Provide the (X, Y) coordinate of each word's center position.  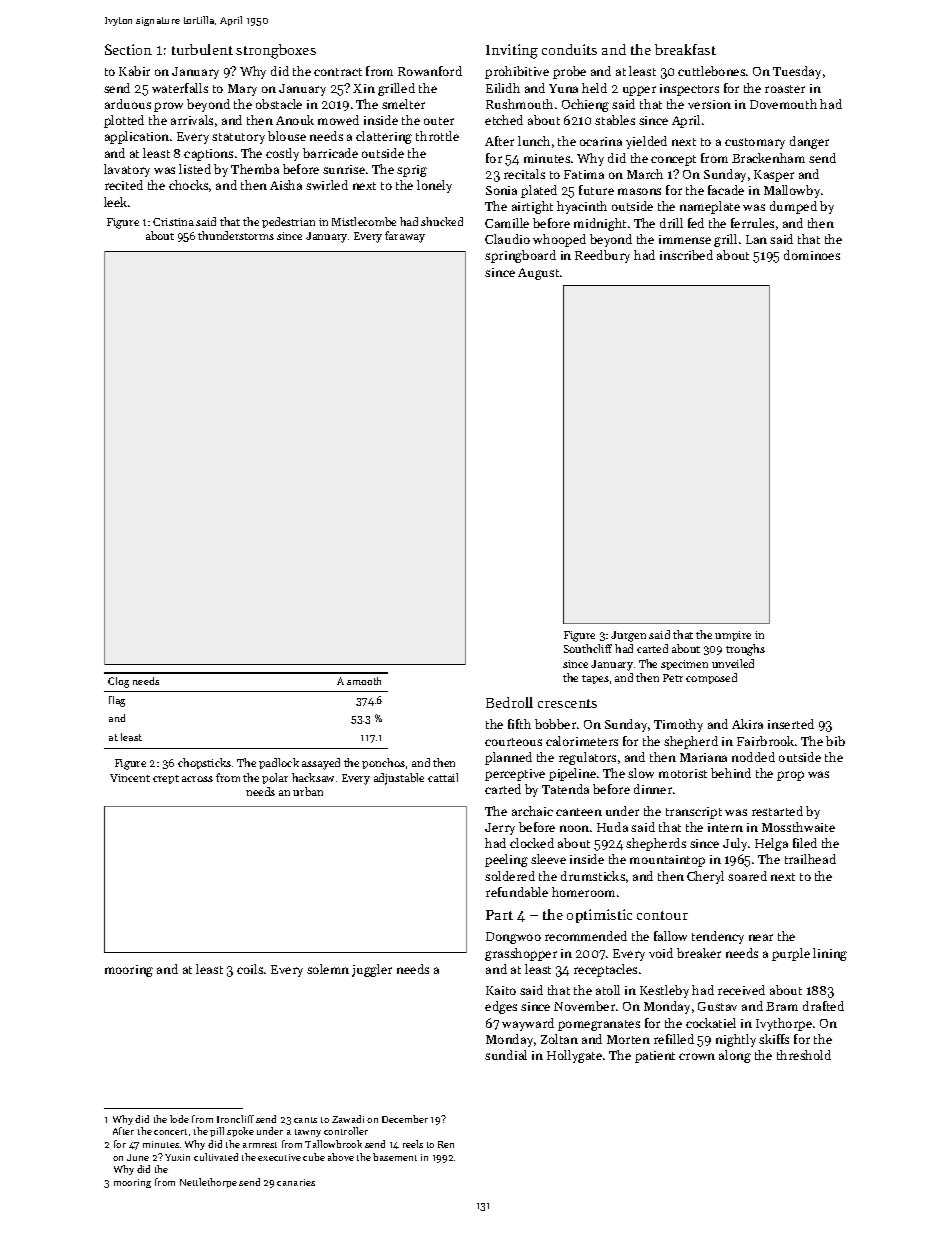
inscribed (686, 255)
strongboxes (276, 51)
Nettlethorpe (208, 1183)
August (538, 274)
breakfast (685, 49)
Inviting (512, 51)
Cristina (173, 222)
